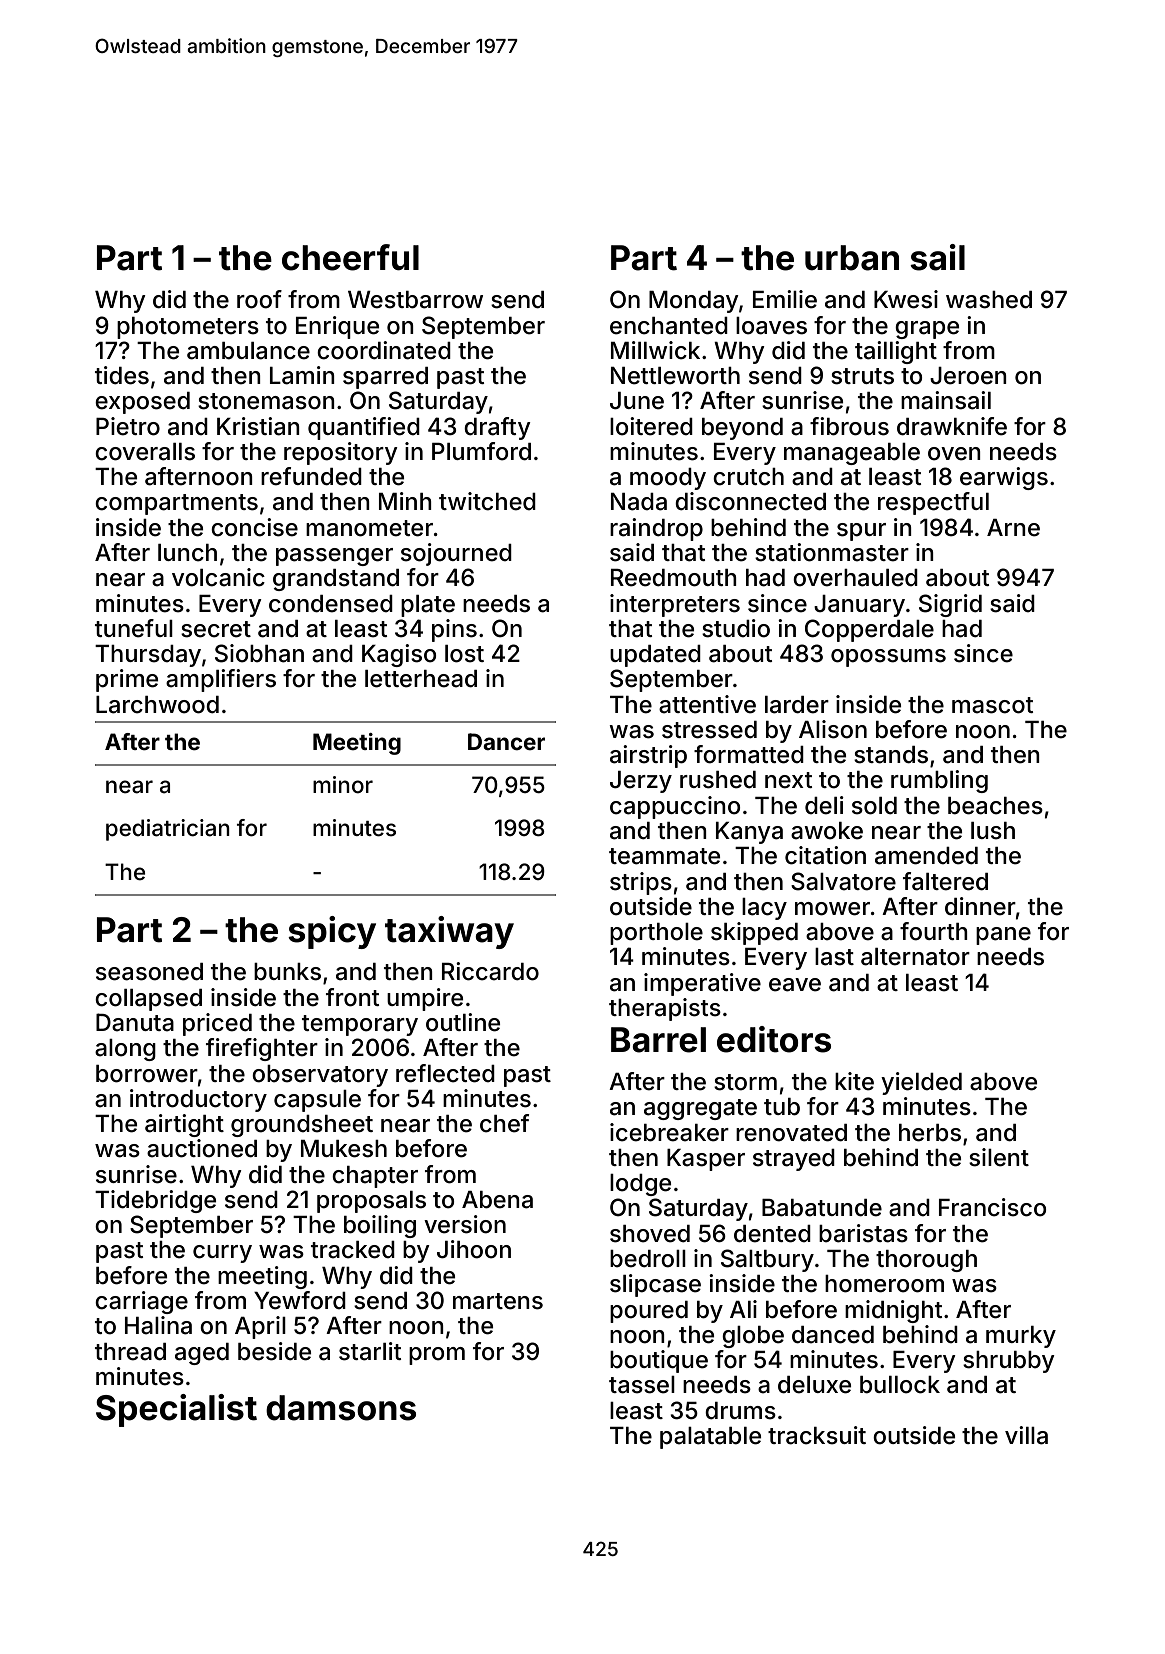  What do you see at coordinates (168, 830) in the document?
I see `pediatrician` at bounding box center [168, 830].
